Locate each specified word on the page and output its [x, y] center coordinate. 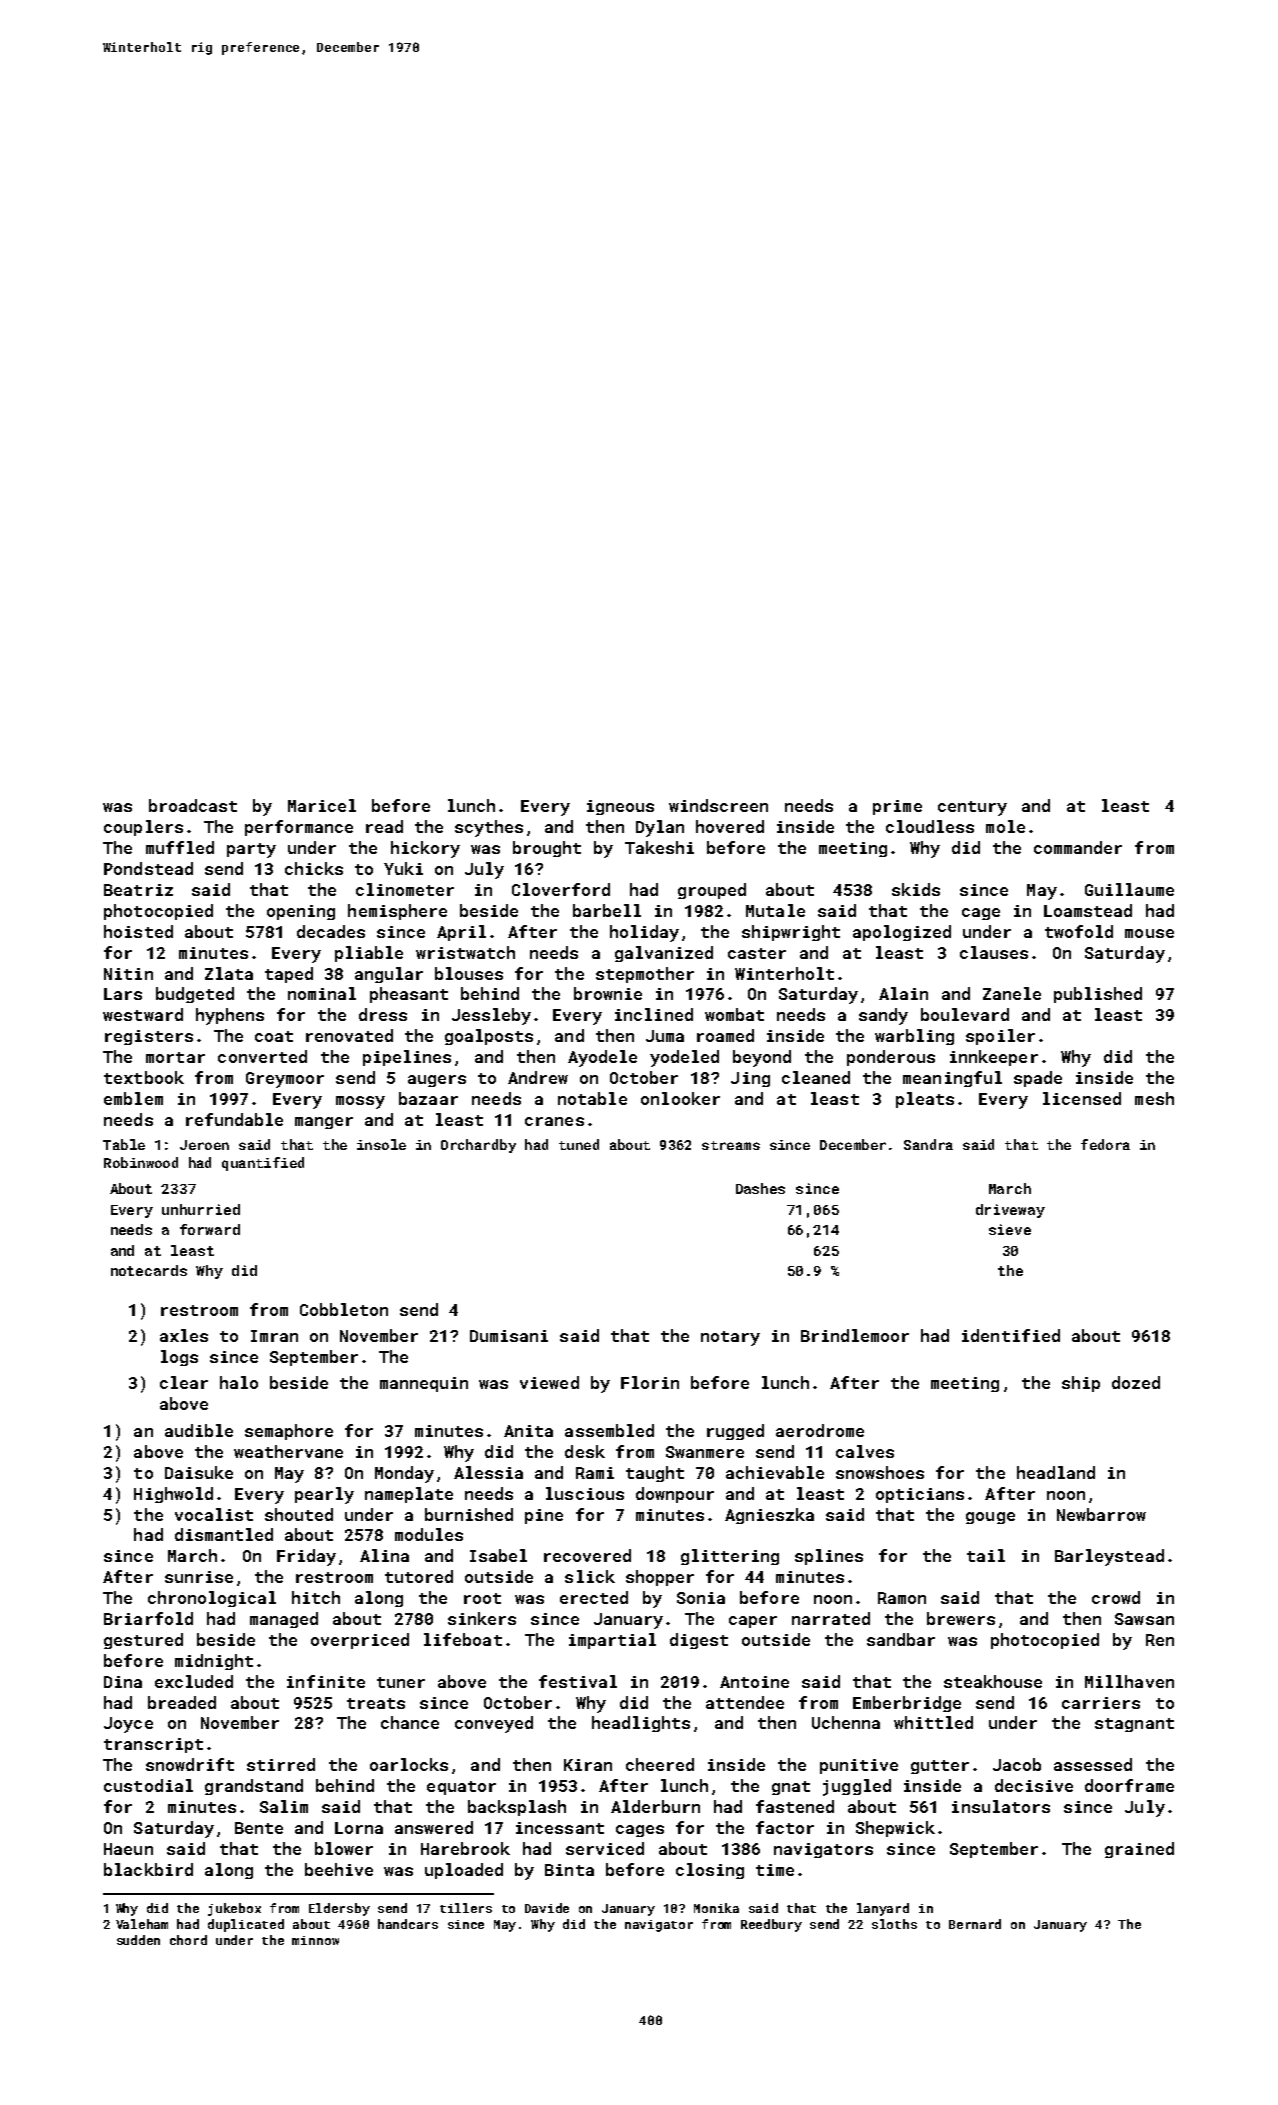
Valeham [142, 1924]
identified [1011, 1335]
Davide [547, 1908]
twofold [1079, 931]
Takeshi [659, 847]
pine [544, 1516]
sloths [894, 1924]
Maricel [322, 805]
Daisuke [199, 1472]
